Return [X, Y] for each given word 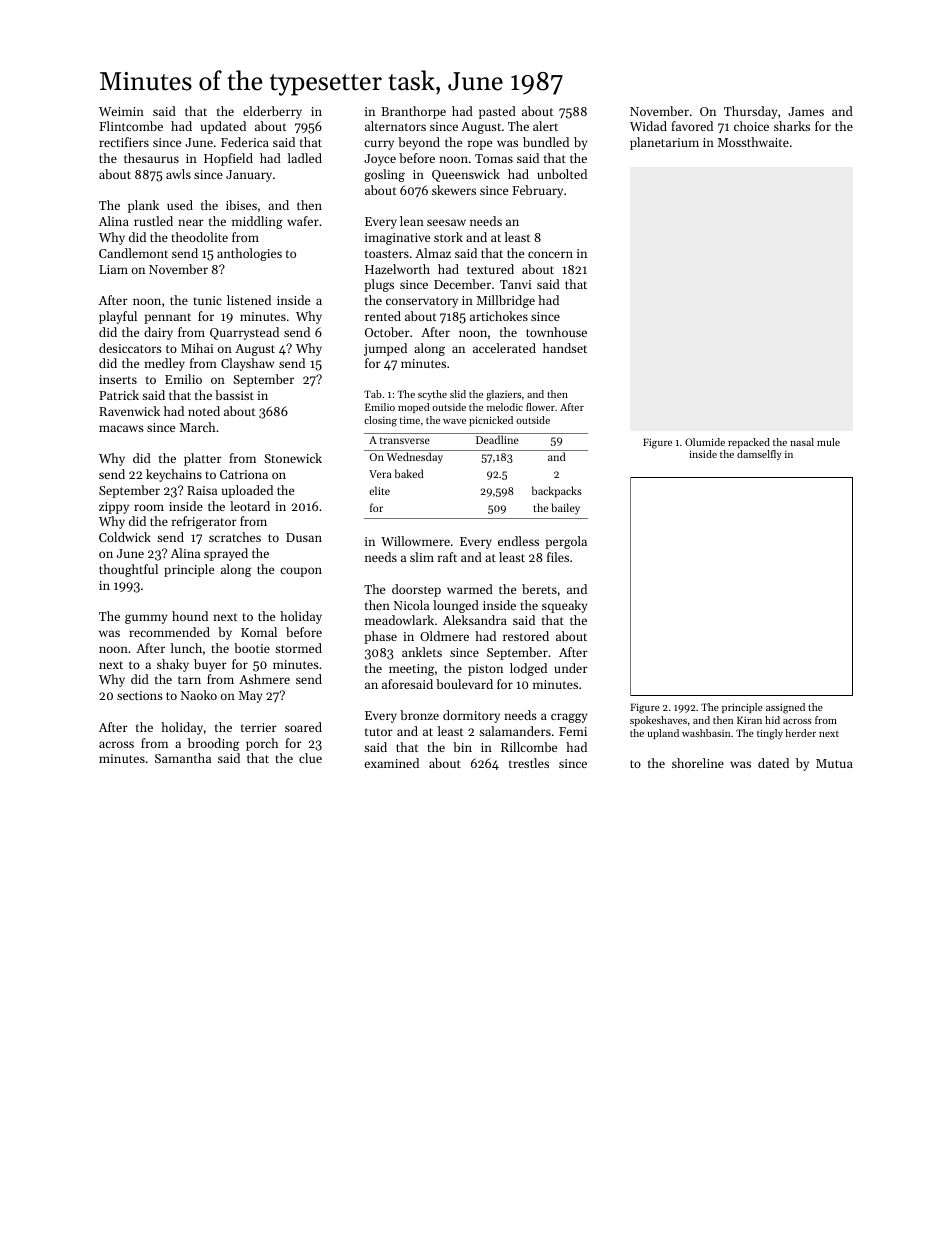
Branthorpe [413, 112]
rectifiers [124, 142]
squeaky [564, 606]
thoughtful [128, 570]
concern [550, 254]
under [571, 668]
